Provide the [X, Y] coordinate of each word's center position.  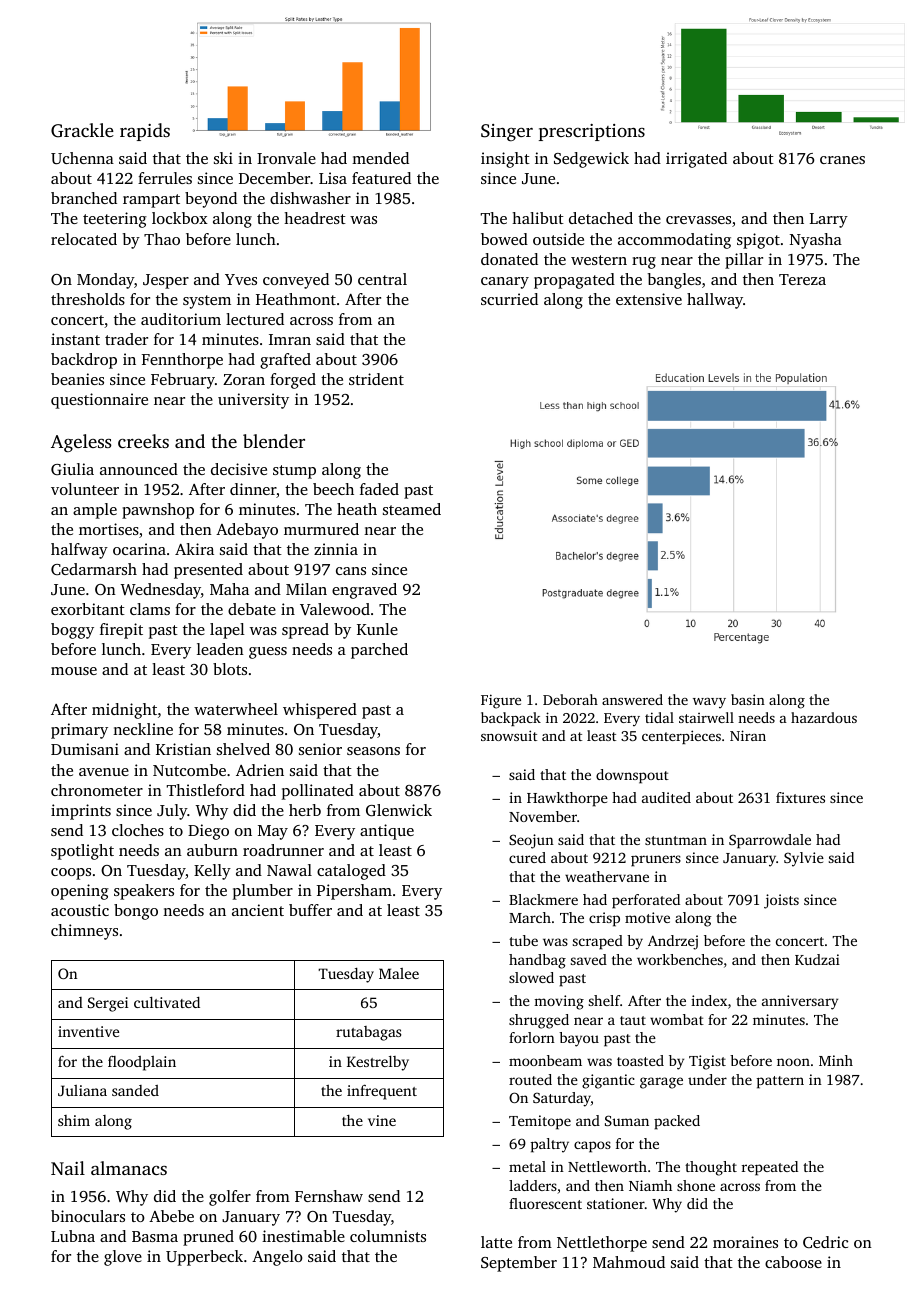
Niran [748, 735]
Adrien [260, 770]
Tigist [707, 1062]
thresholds [88, 299]
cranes [842, 160]
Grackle [82, 130]
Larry [829, 220]
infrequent [382, 1092]
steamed [412, 509]
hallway [715, 301]
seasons [373, 751]
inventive [88, 1031]
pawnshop [158, 511]
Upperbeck [204, 1258]
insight [505, 160]
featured [381, 178]
